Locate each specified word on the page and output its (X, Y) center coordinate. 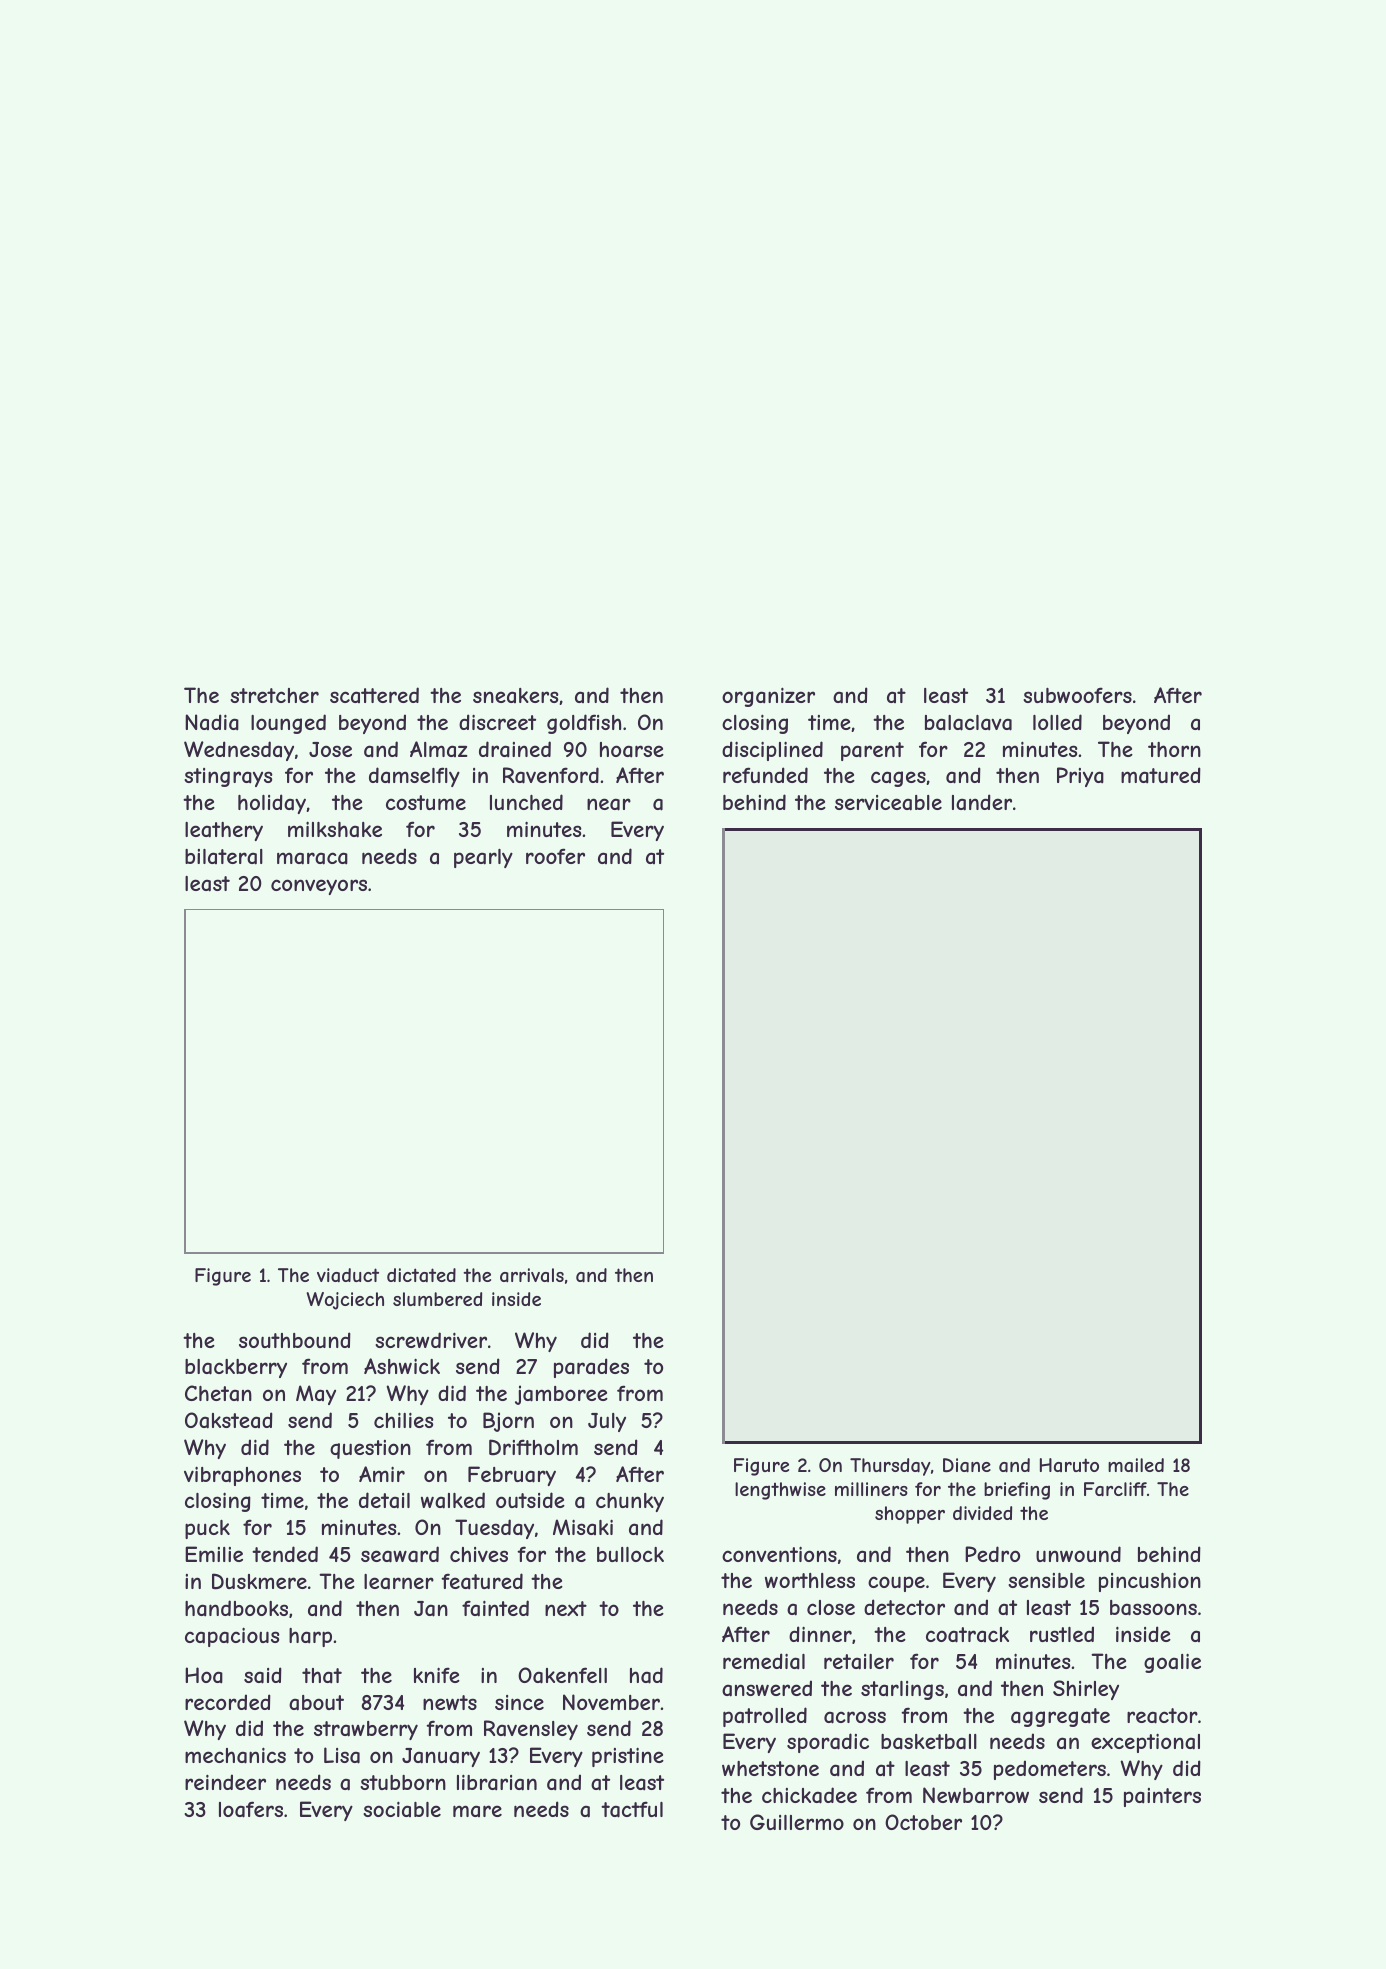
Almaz (439, 749)
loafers (251, 1809)
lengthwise (780, 1491)
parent (872, 751)
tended (285, 1554)
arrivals (532, 1275)
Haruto (1069, 1465)
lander (982, 802)
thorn (1174, 749)
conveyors (319, 887)
